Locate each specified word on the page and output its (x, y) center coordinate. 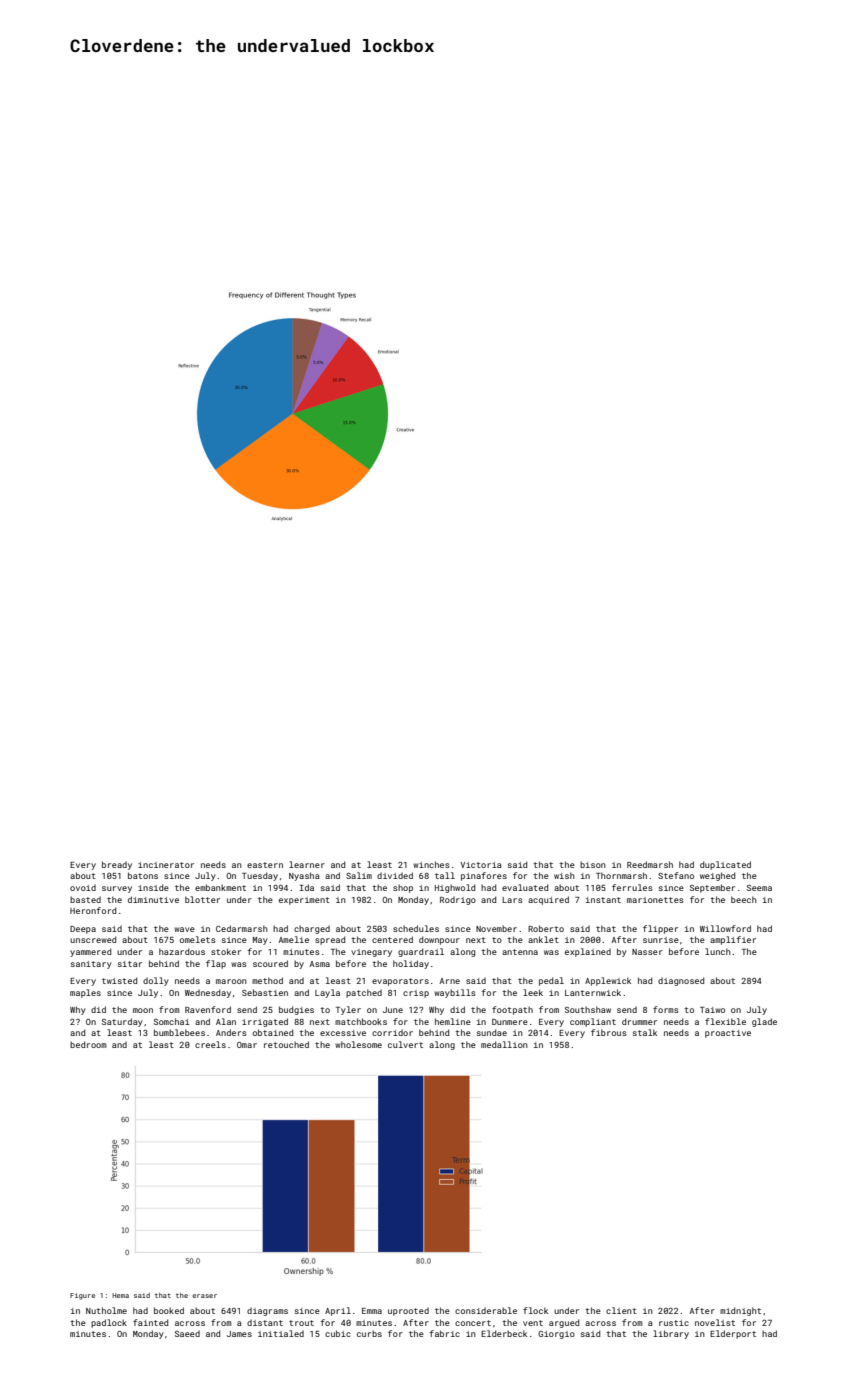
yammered (90, 952)
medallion (504, 1044)
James (239, 1334)
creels (210, 1044)
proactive (728, 1034)
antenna (520, 952)
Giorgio (556, 1335)
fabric (445, 1333)
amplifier (733, 940)
